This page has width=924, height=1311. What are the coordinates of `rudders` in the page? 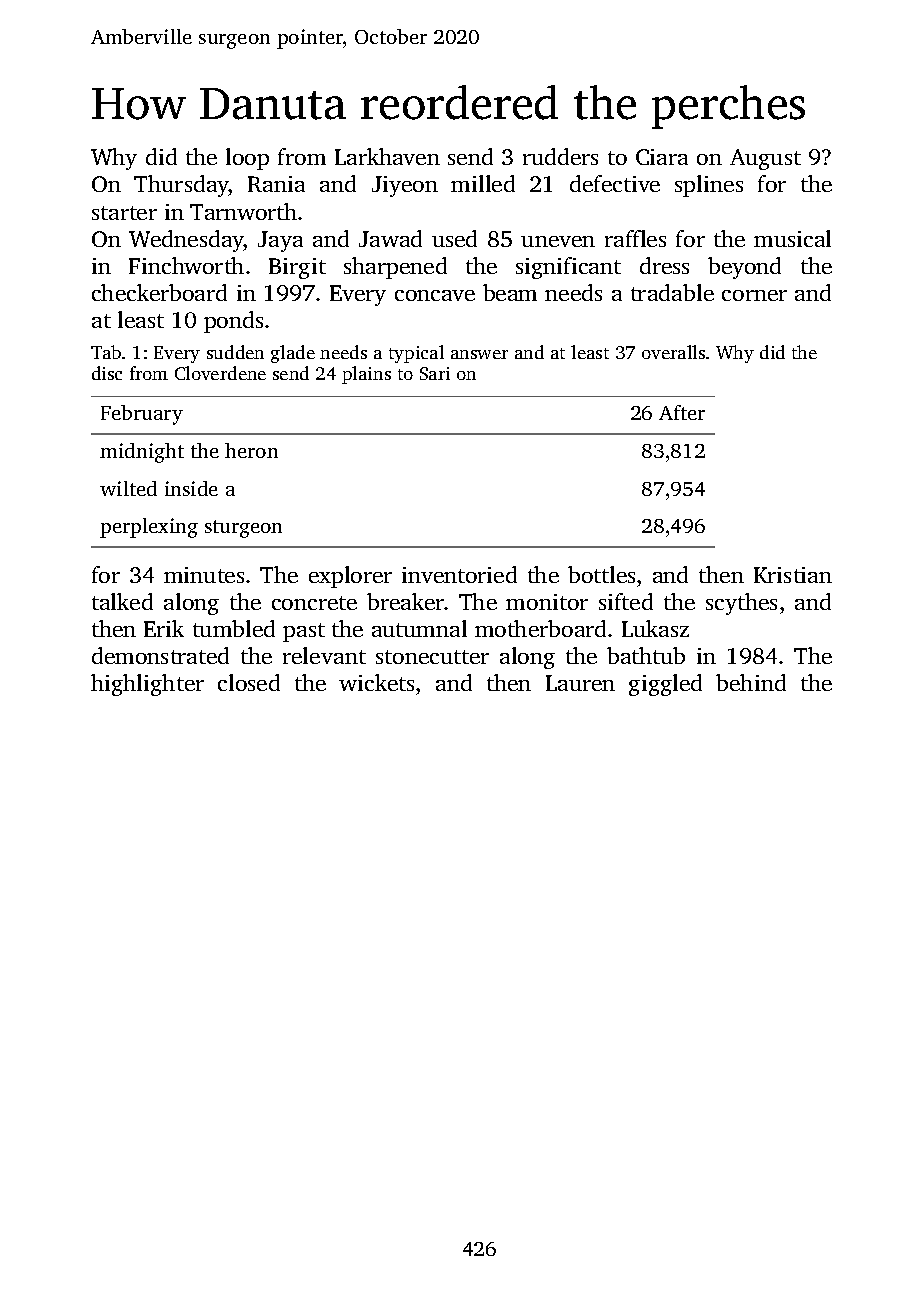 It's located at (560, 156).
